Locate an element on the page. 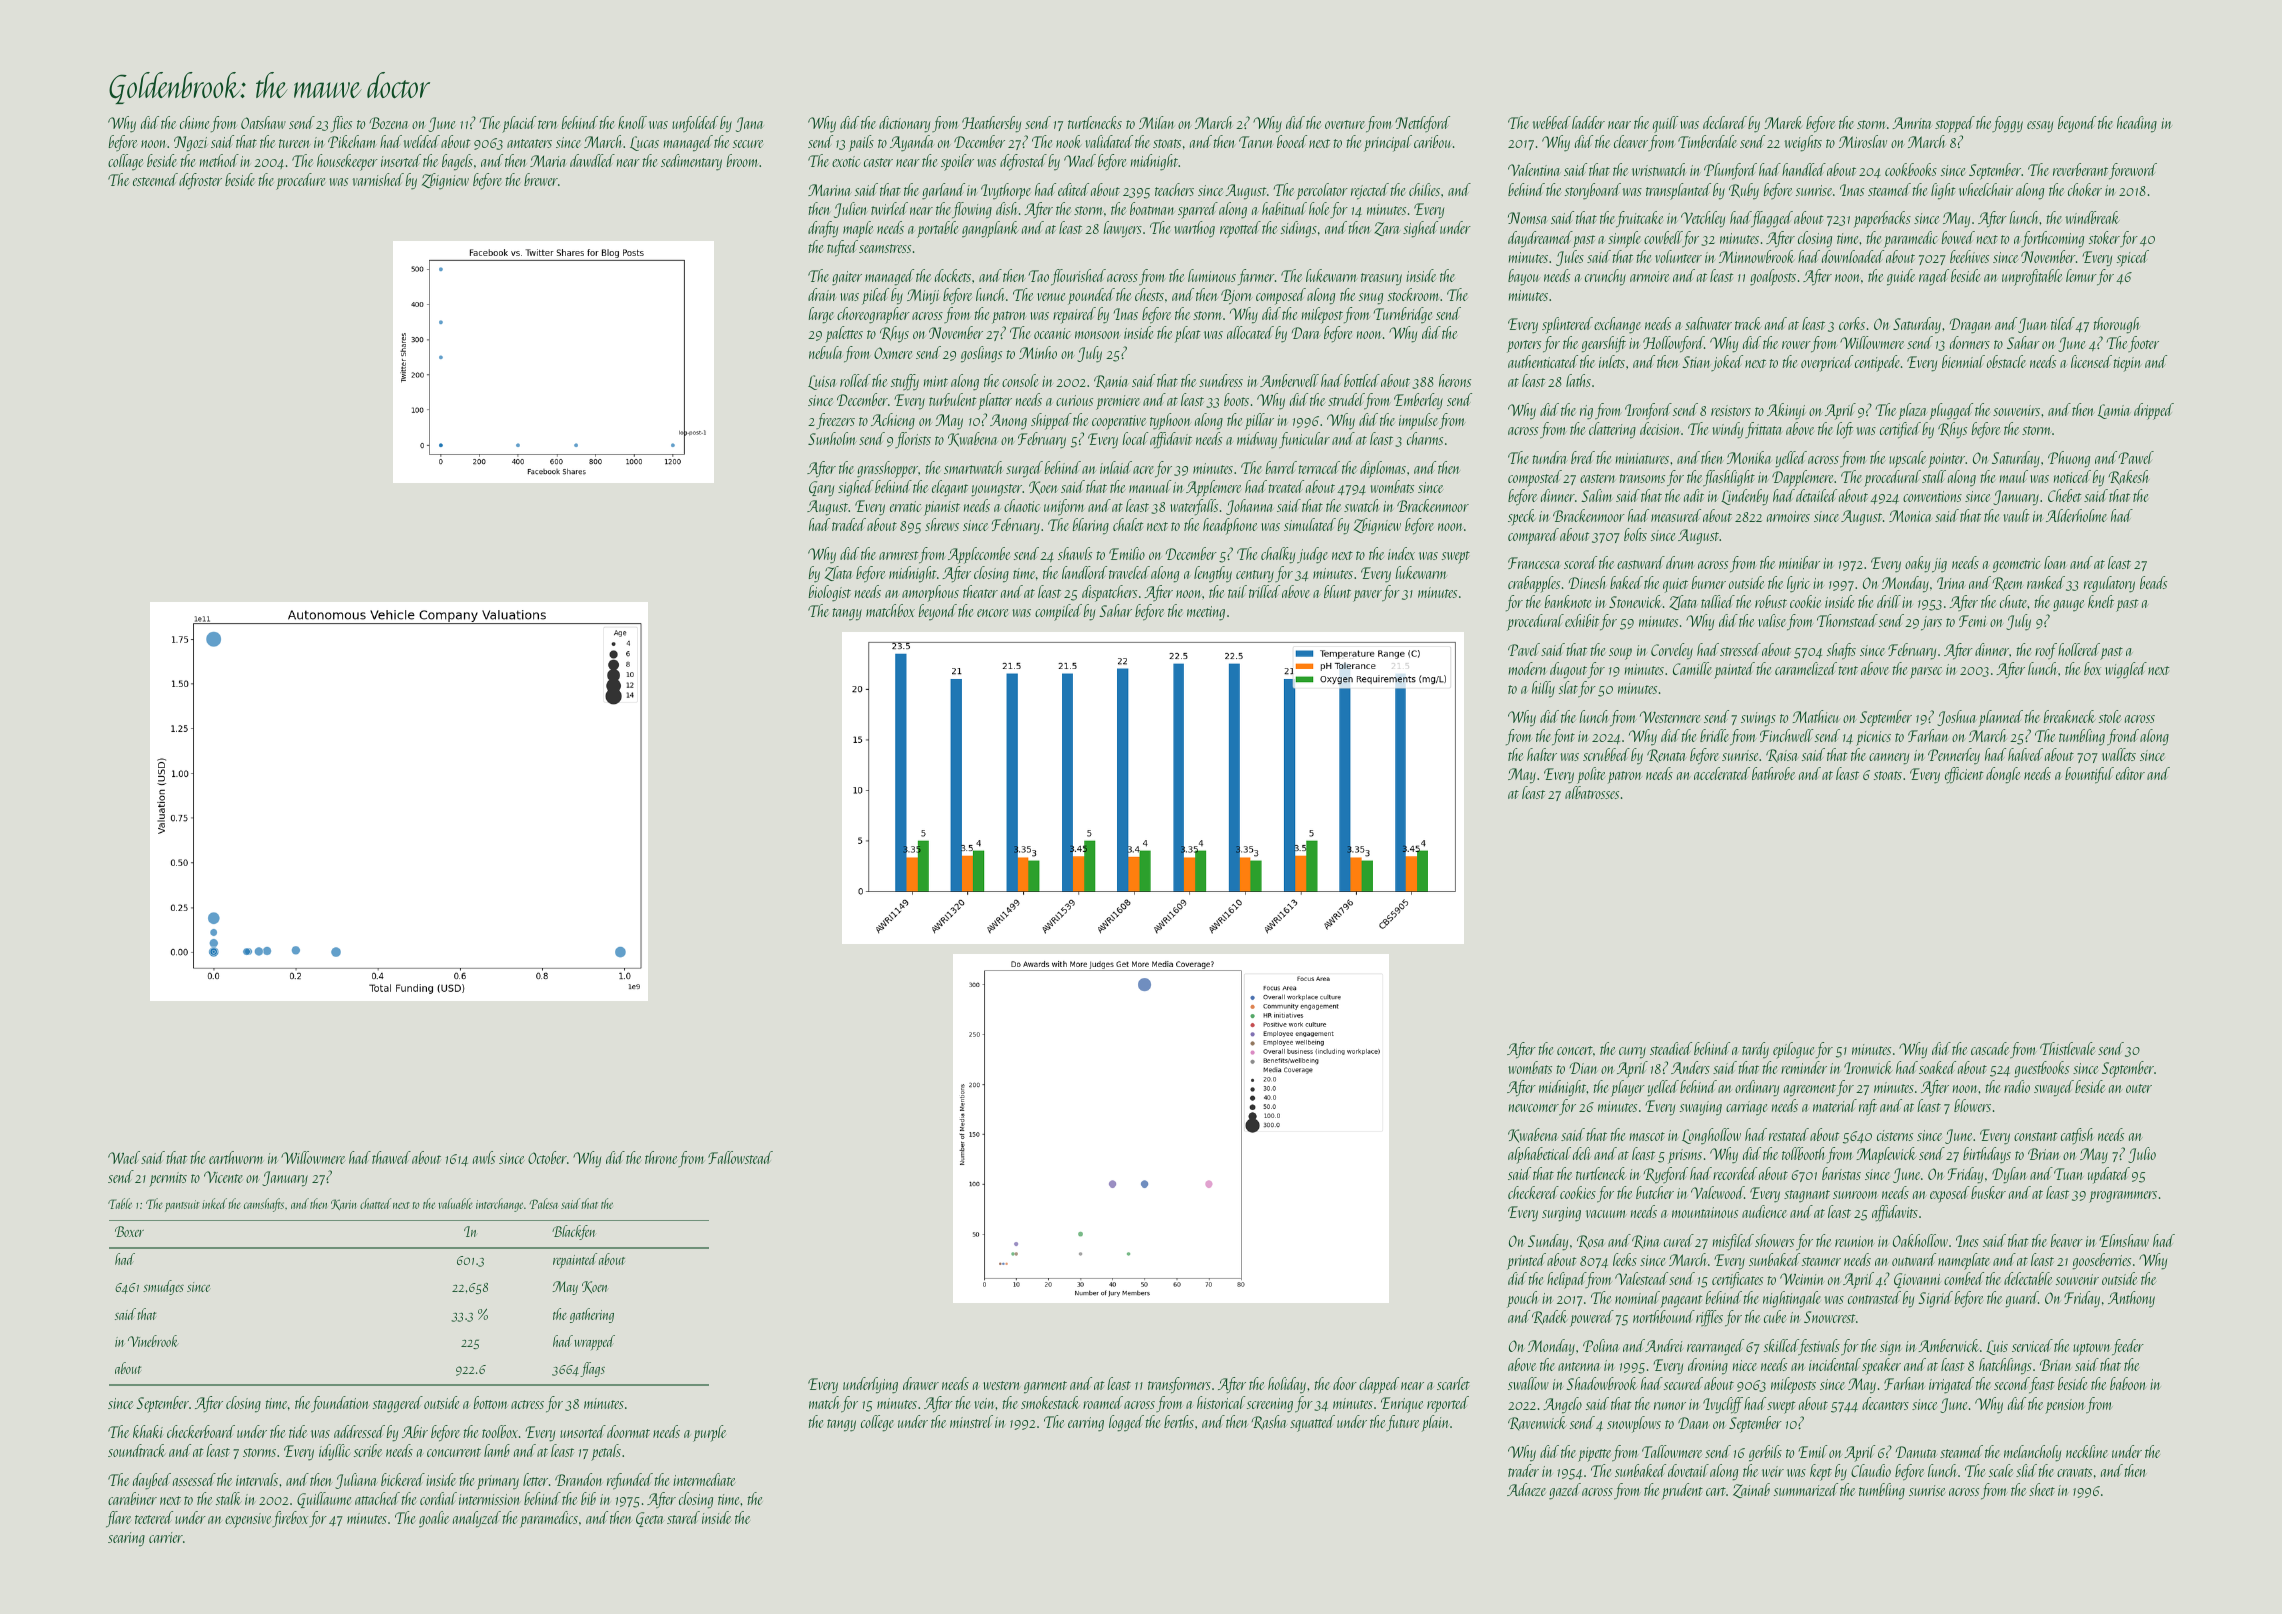  vault is located at coordinates (2016, 515).
